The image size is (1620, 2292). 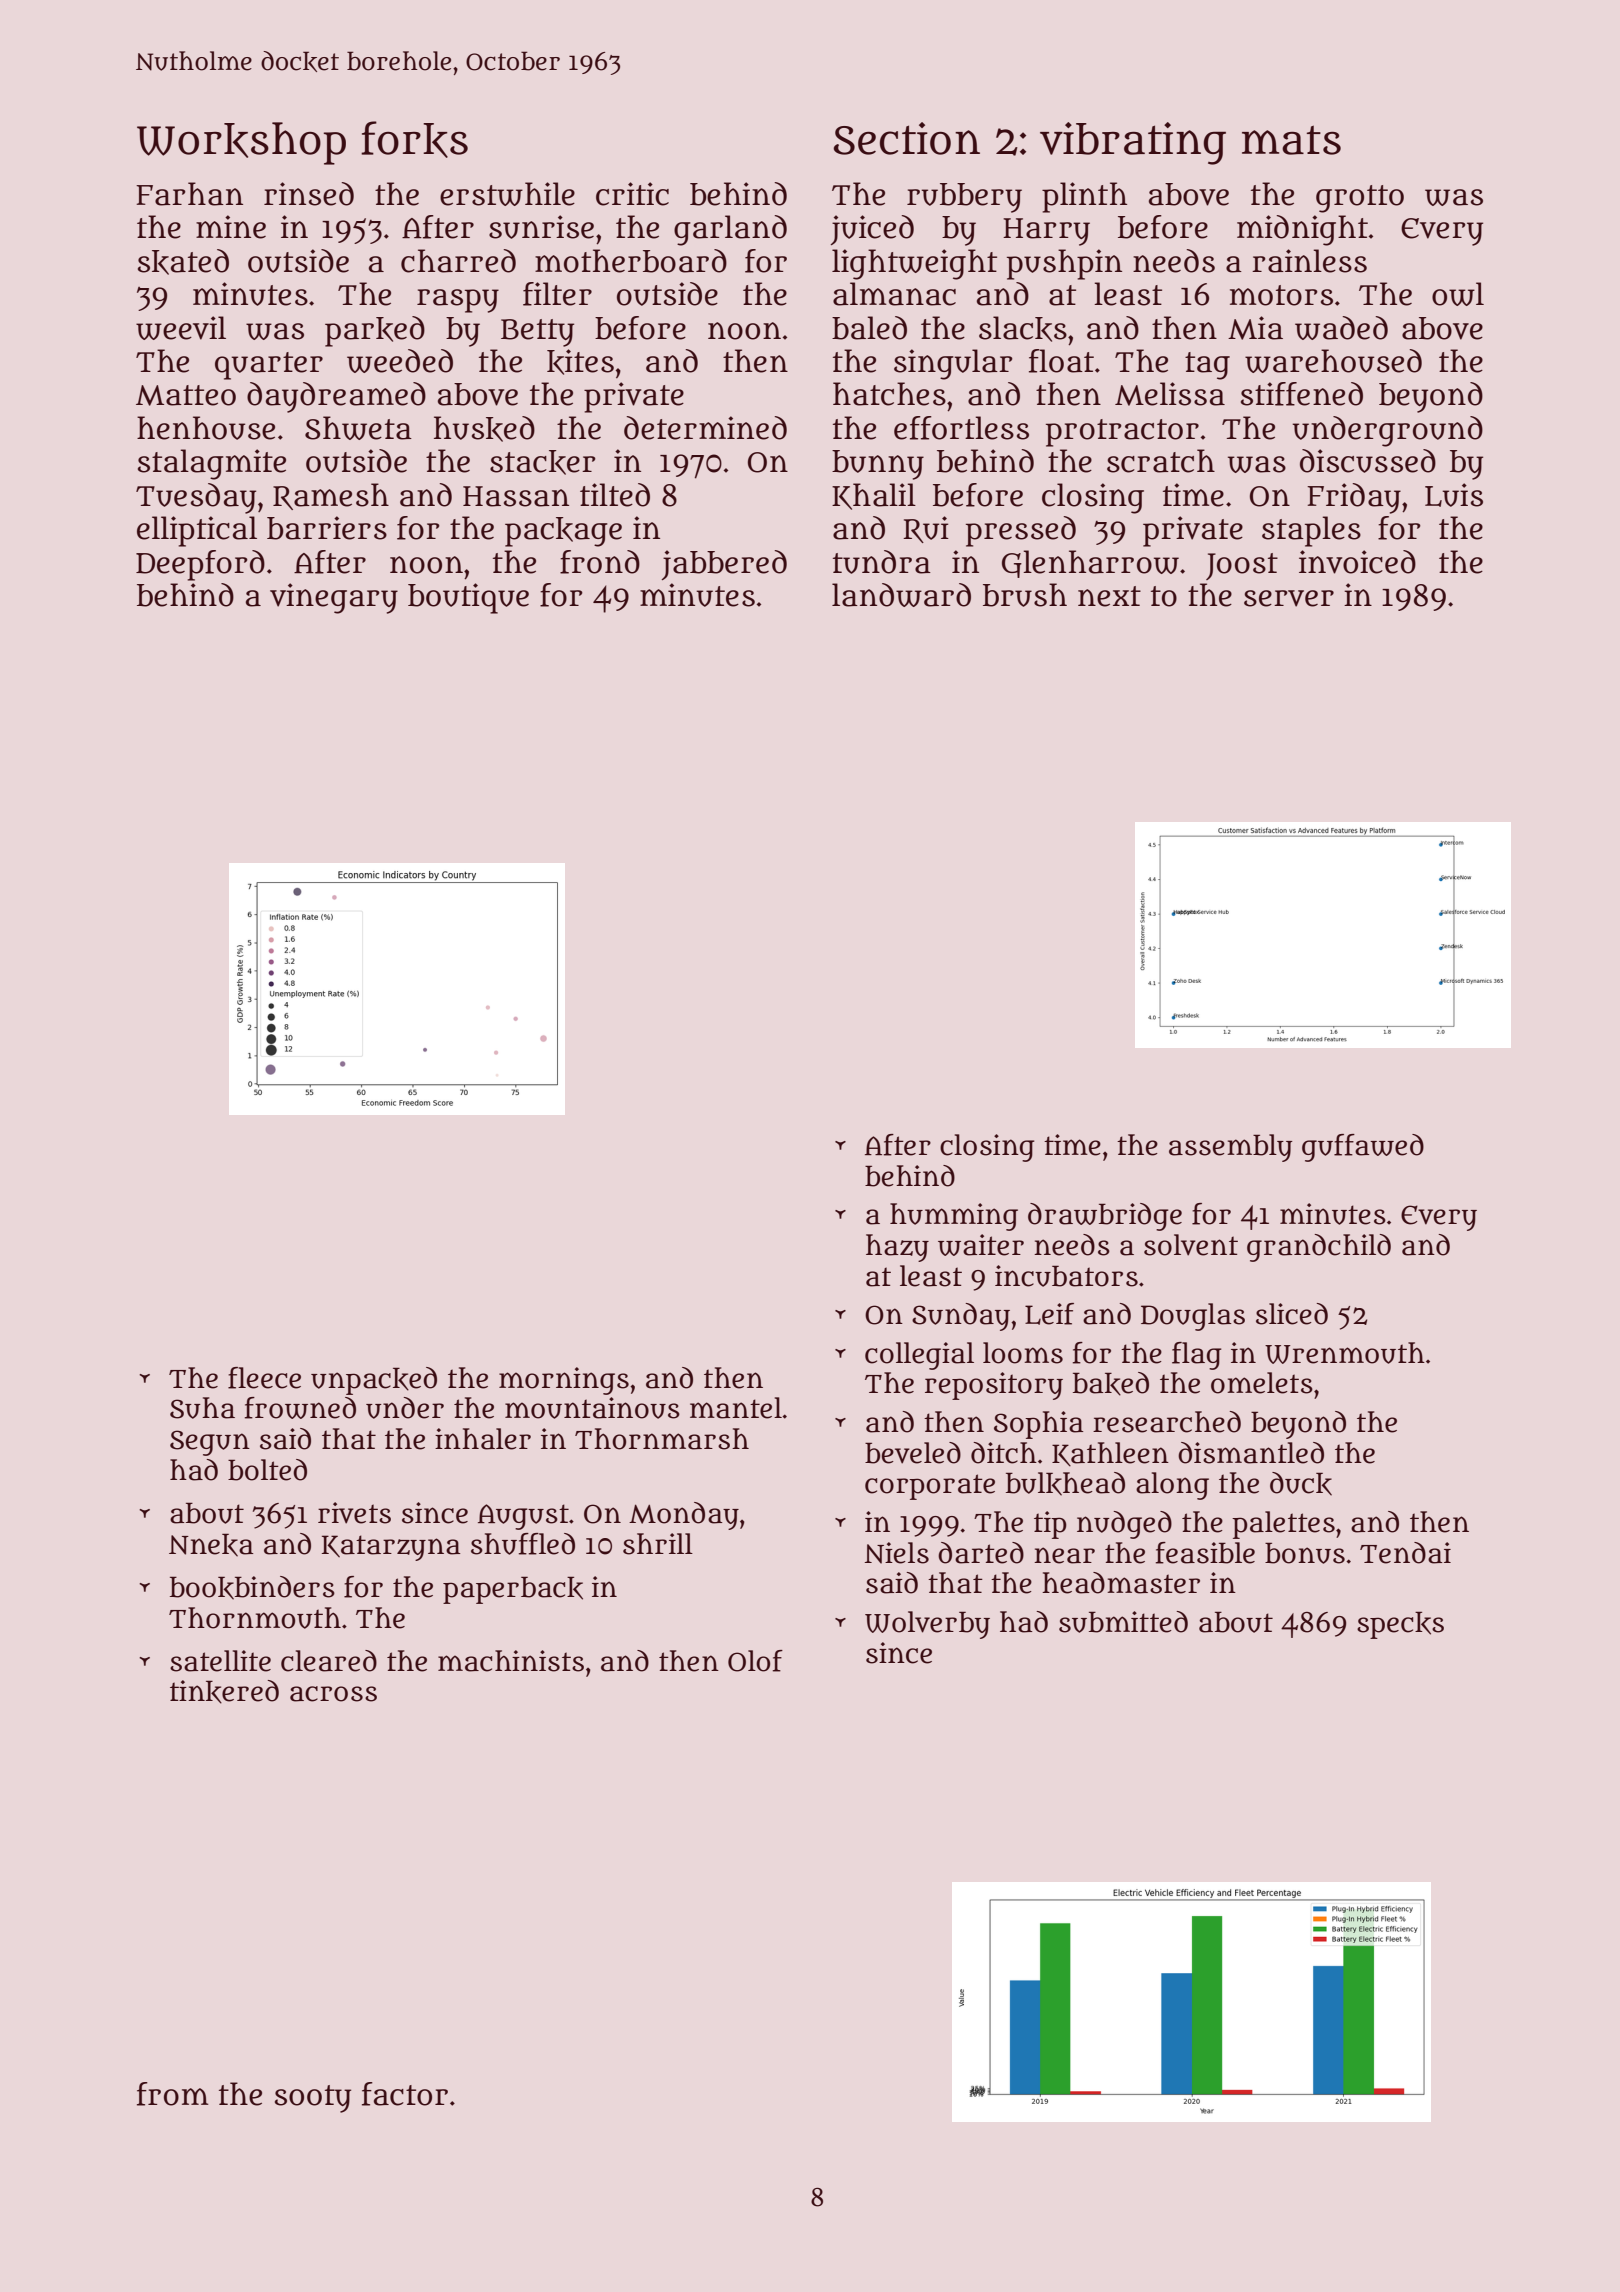 What do you see at coordinates (414, 139) in the page?
I see `forks` at bounding box center [414, 139].
